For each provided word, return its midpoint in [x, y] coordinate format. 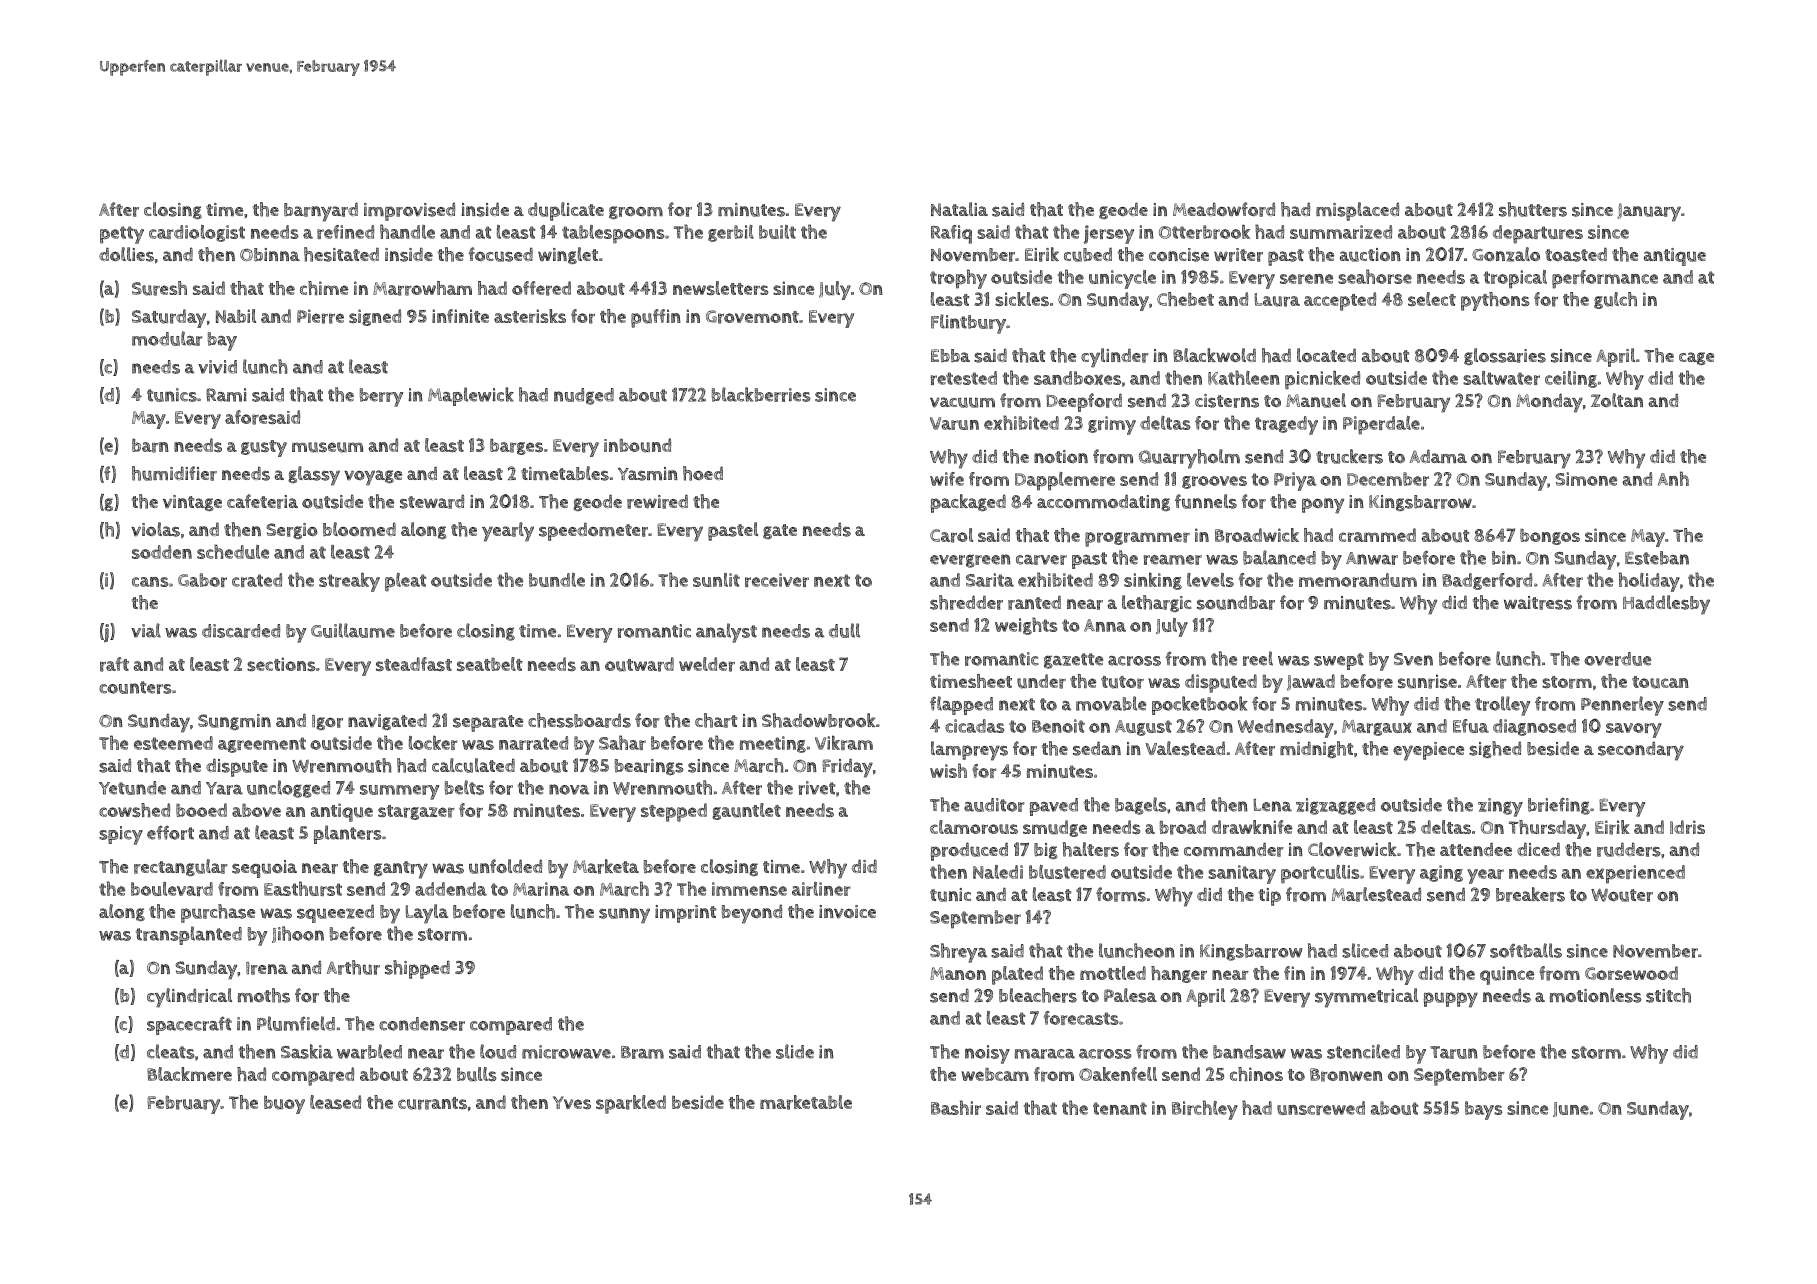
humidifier [174, 473]
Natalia [959, 209]
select [1432, 299]
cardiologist [197, 233]
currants [432, 1103]
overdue [1617, 659]
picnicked [1322, 380]
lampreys [969, 751]
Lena [1272, 805]
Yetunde [132, 788]
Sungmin [234, 722]
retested [964, 378]
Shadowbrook [818, 720]
